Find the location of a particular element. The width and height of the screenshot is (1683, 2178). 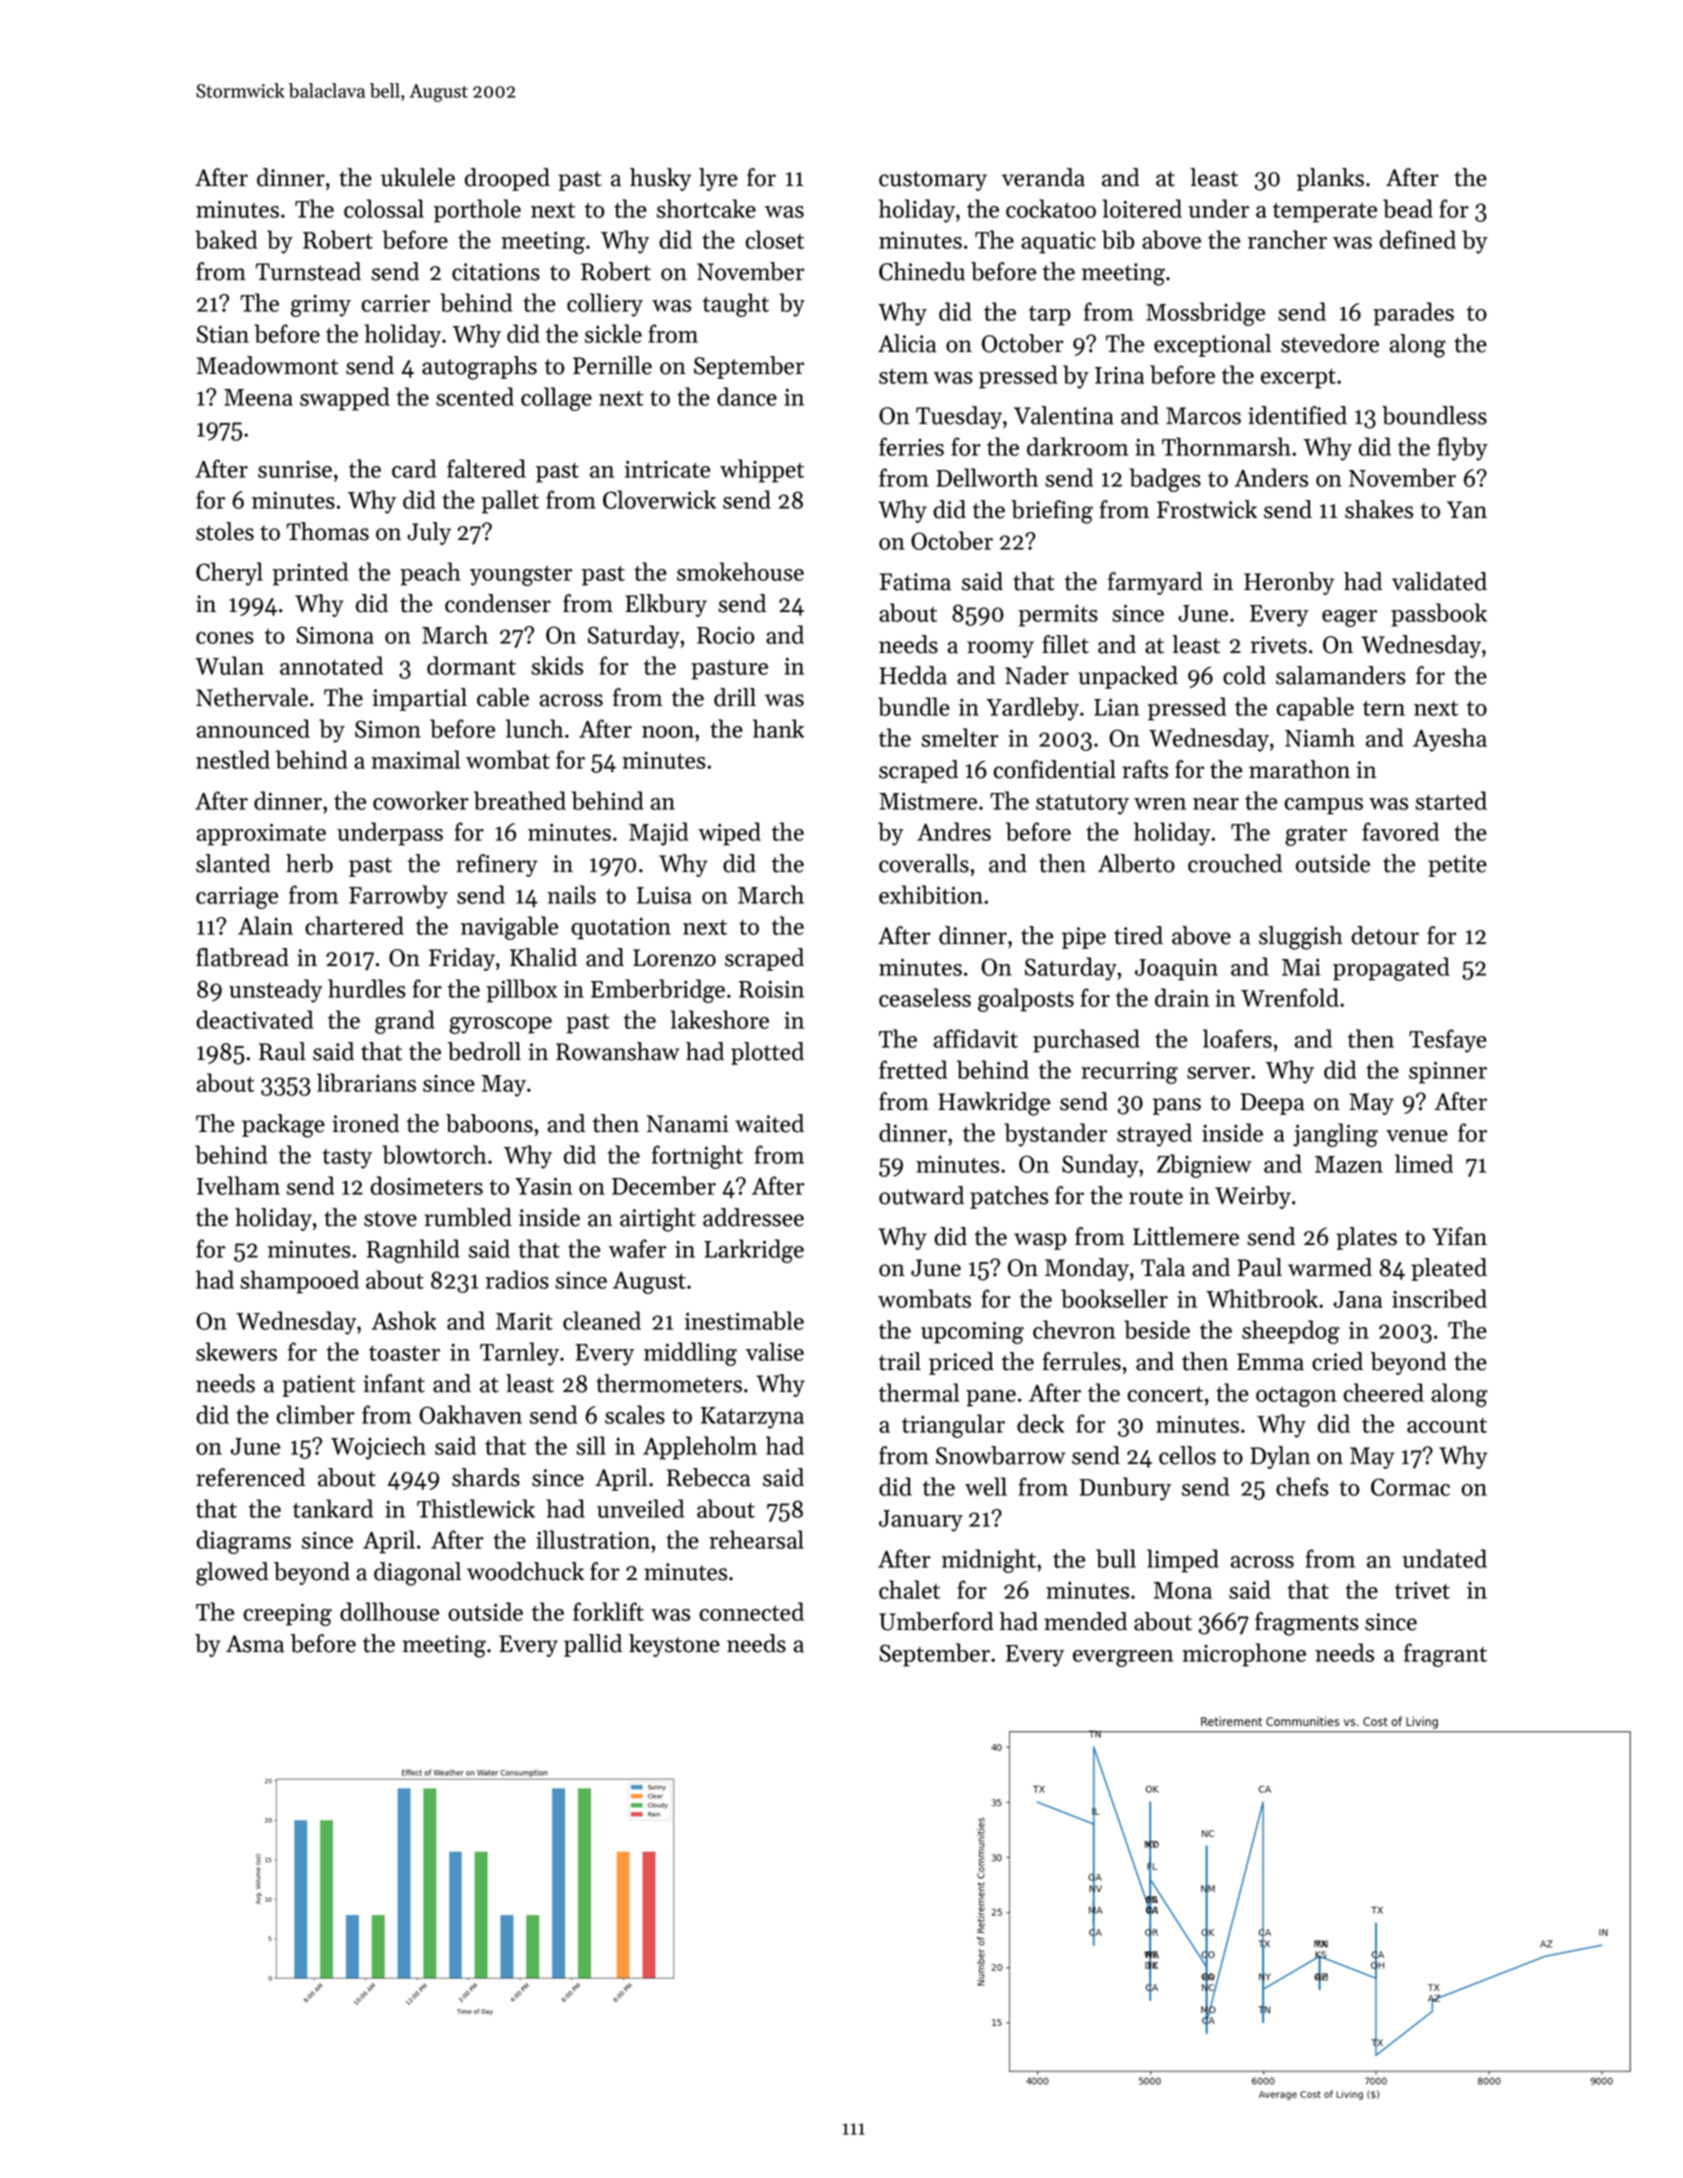

taught is located at coordinates (736, 305).
